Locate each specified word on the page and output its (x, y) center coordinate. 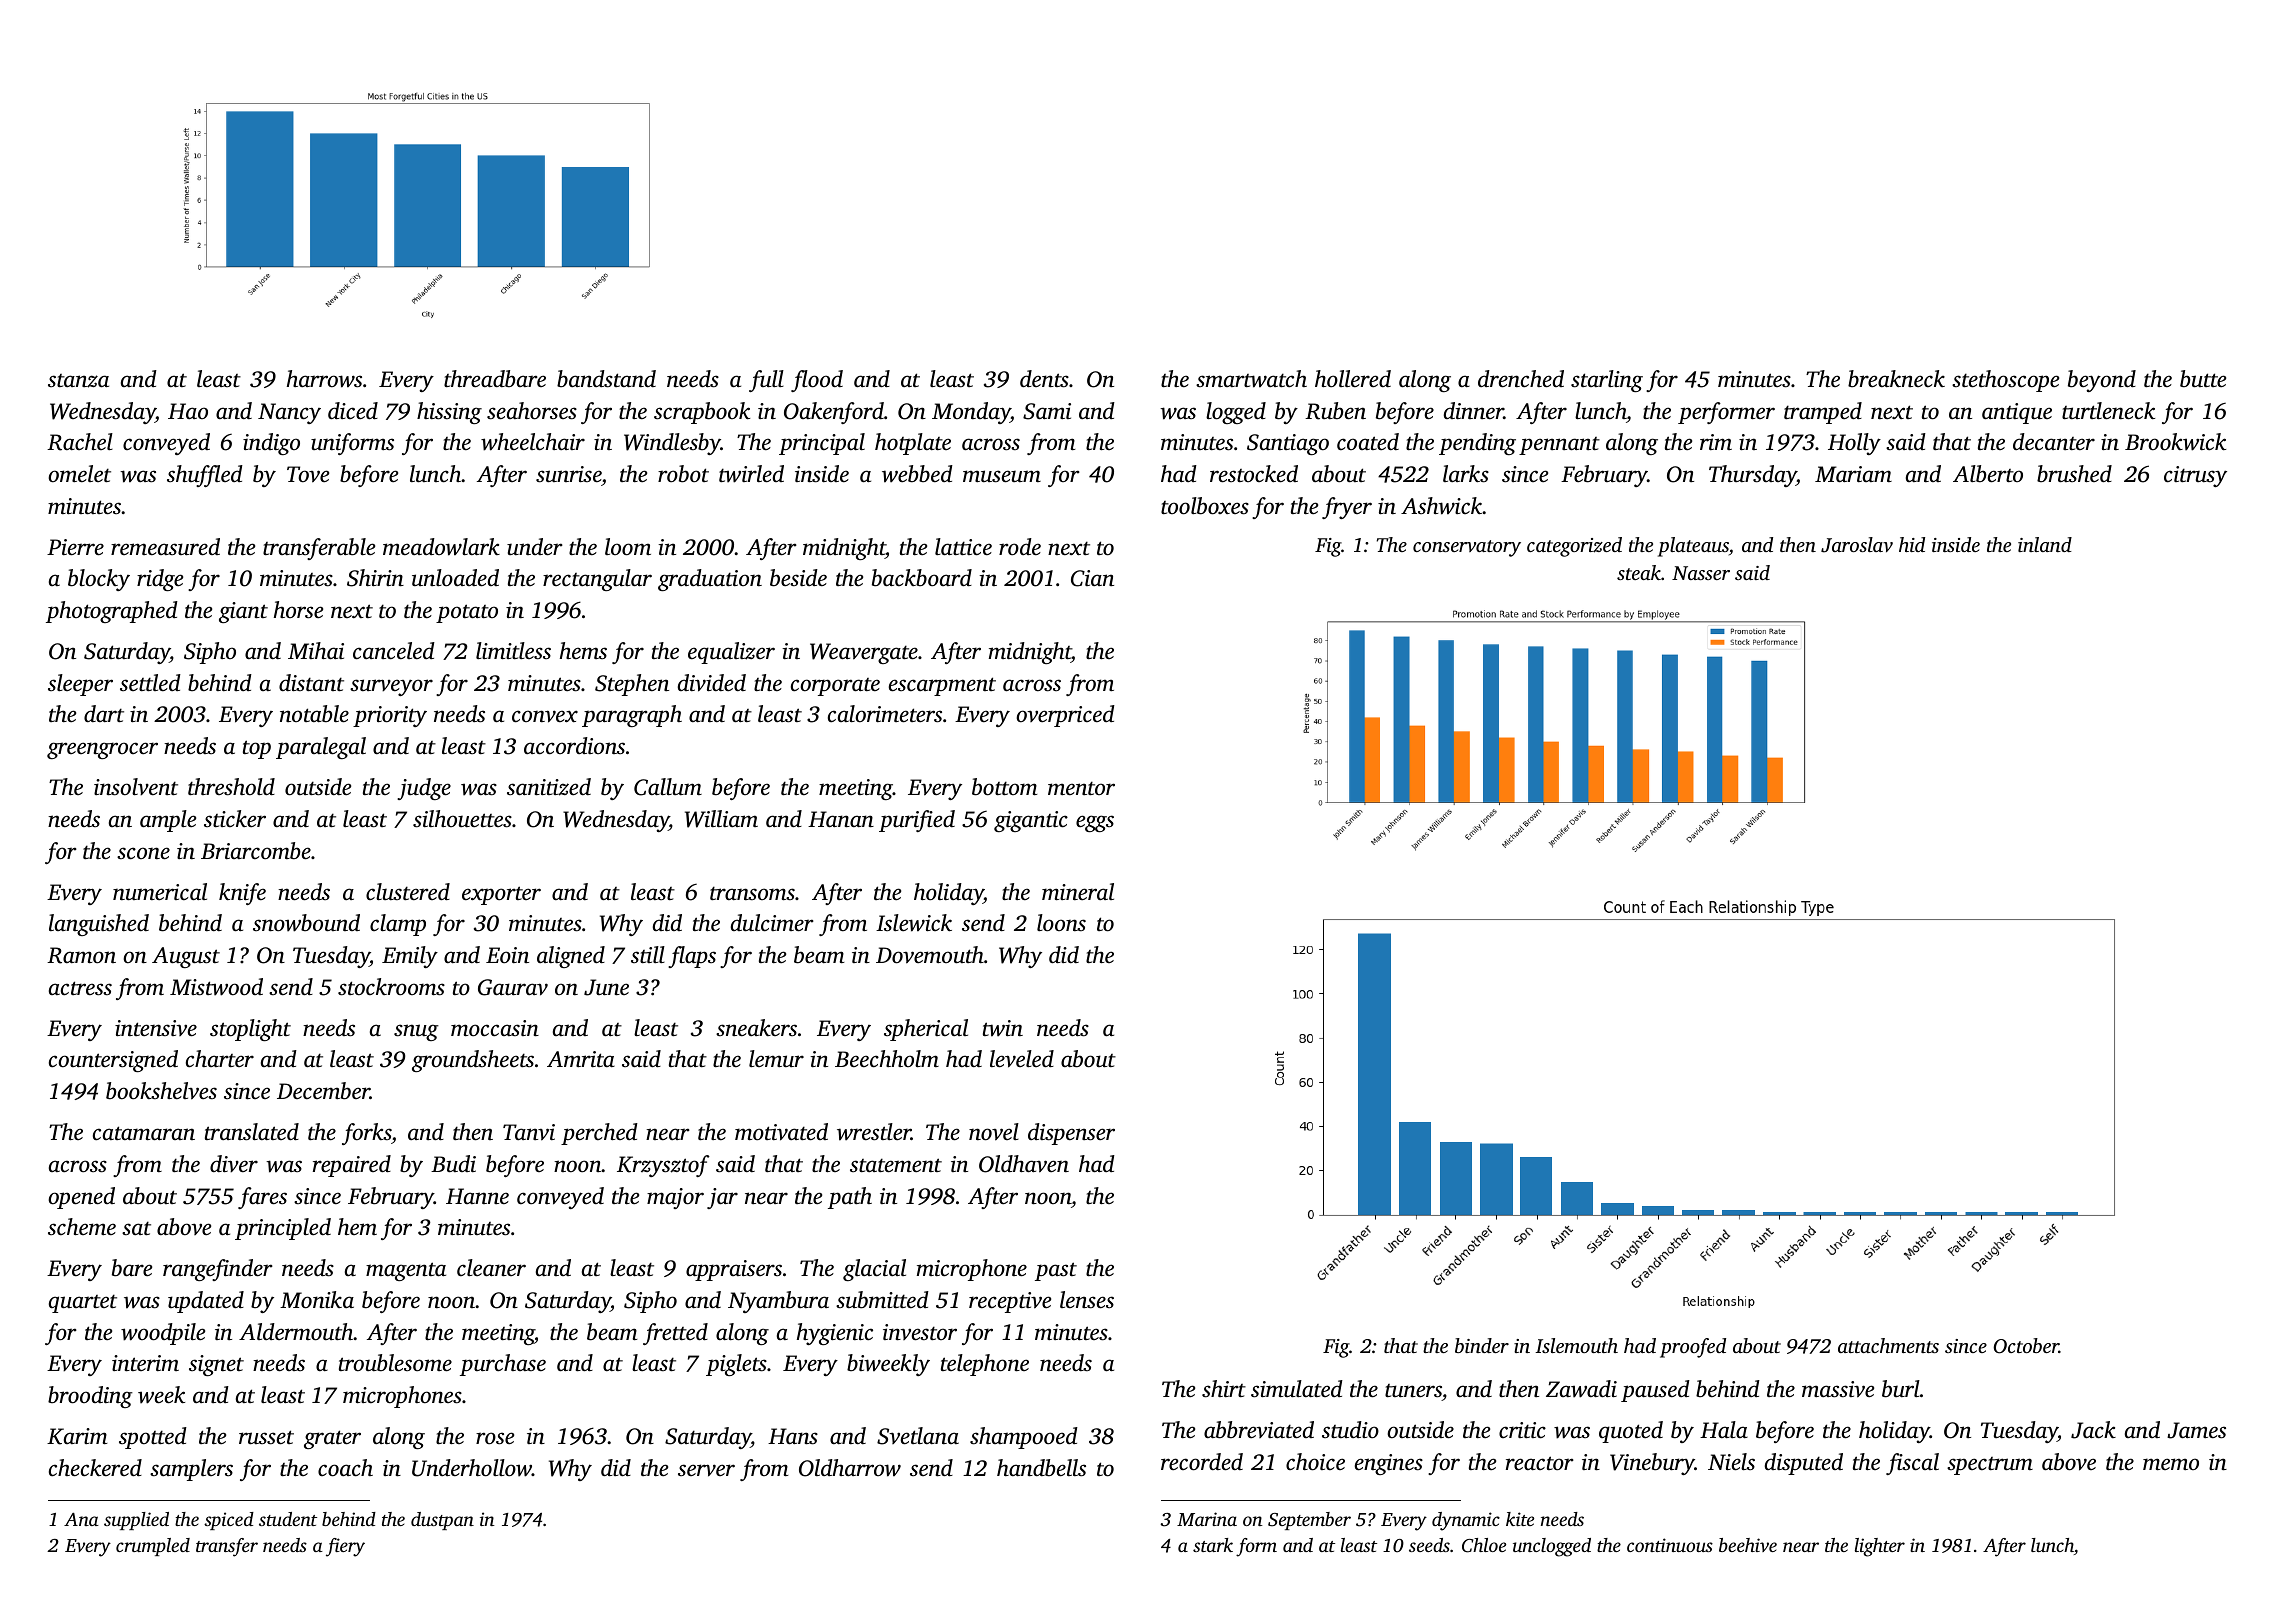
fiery (345, 1547)
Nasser (1701, 573)
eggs (1095, 823)
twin (1003, 1028)
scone (143, 853)
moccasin (495, 1028)
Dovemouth (930, 955)
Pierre (75, 547)
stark (1213, 1545)
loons (1061, 923)
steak (1639, 572)
